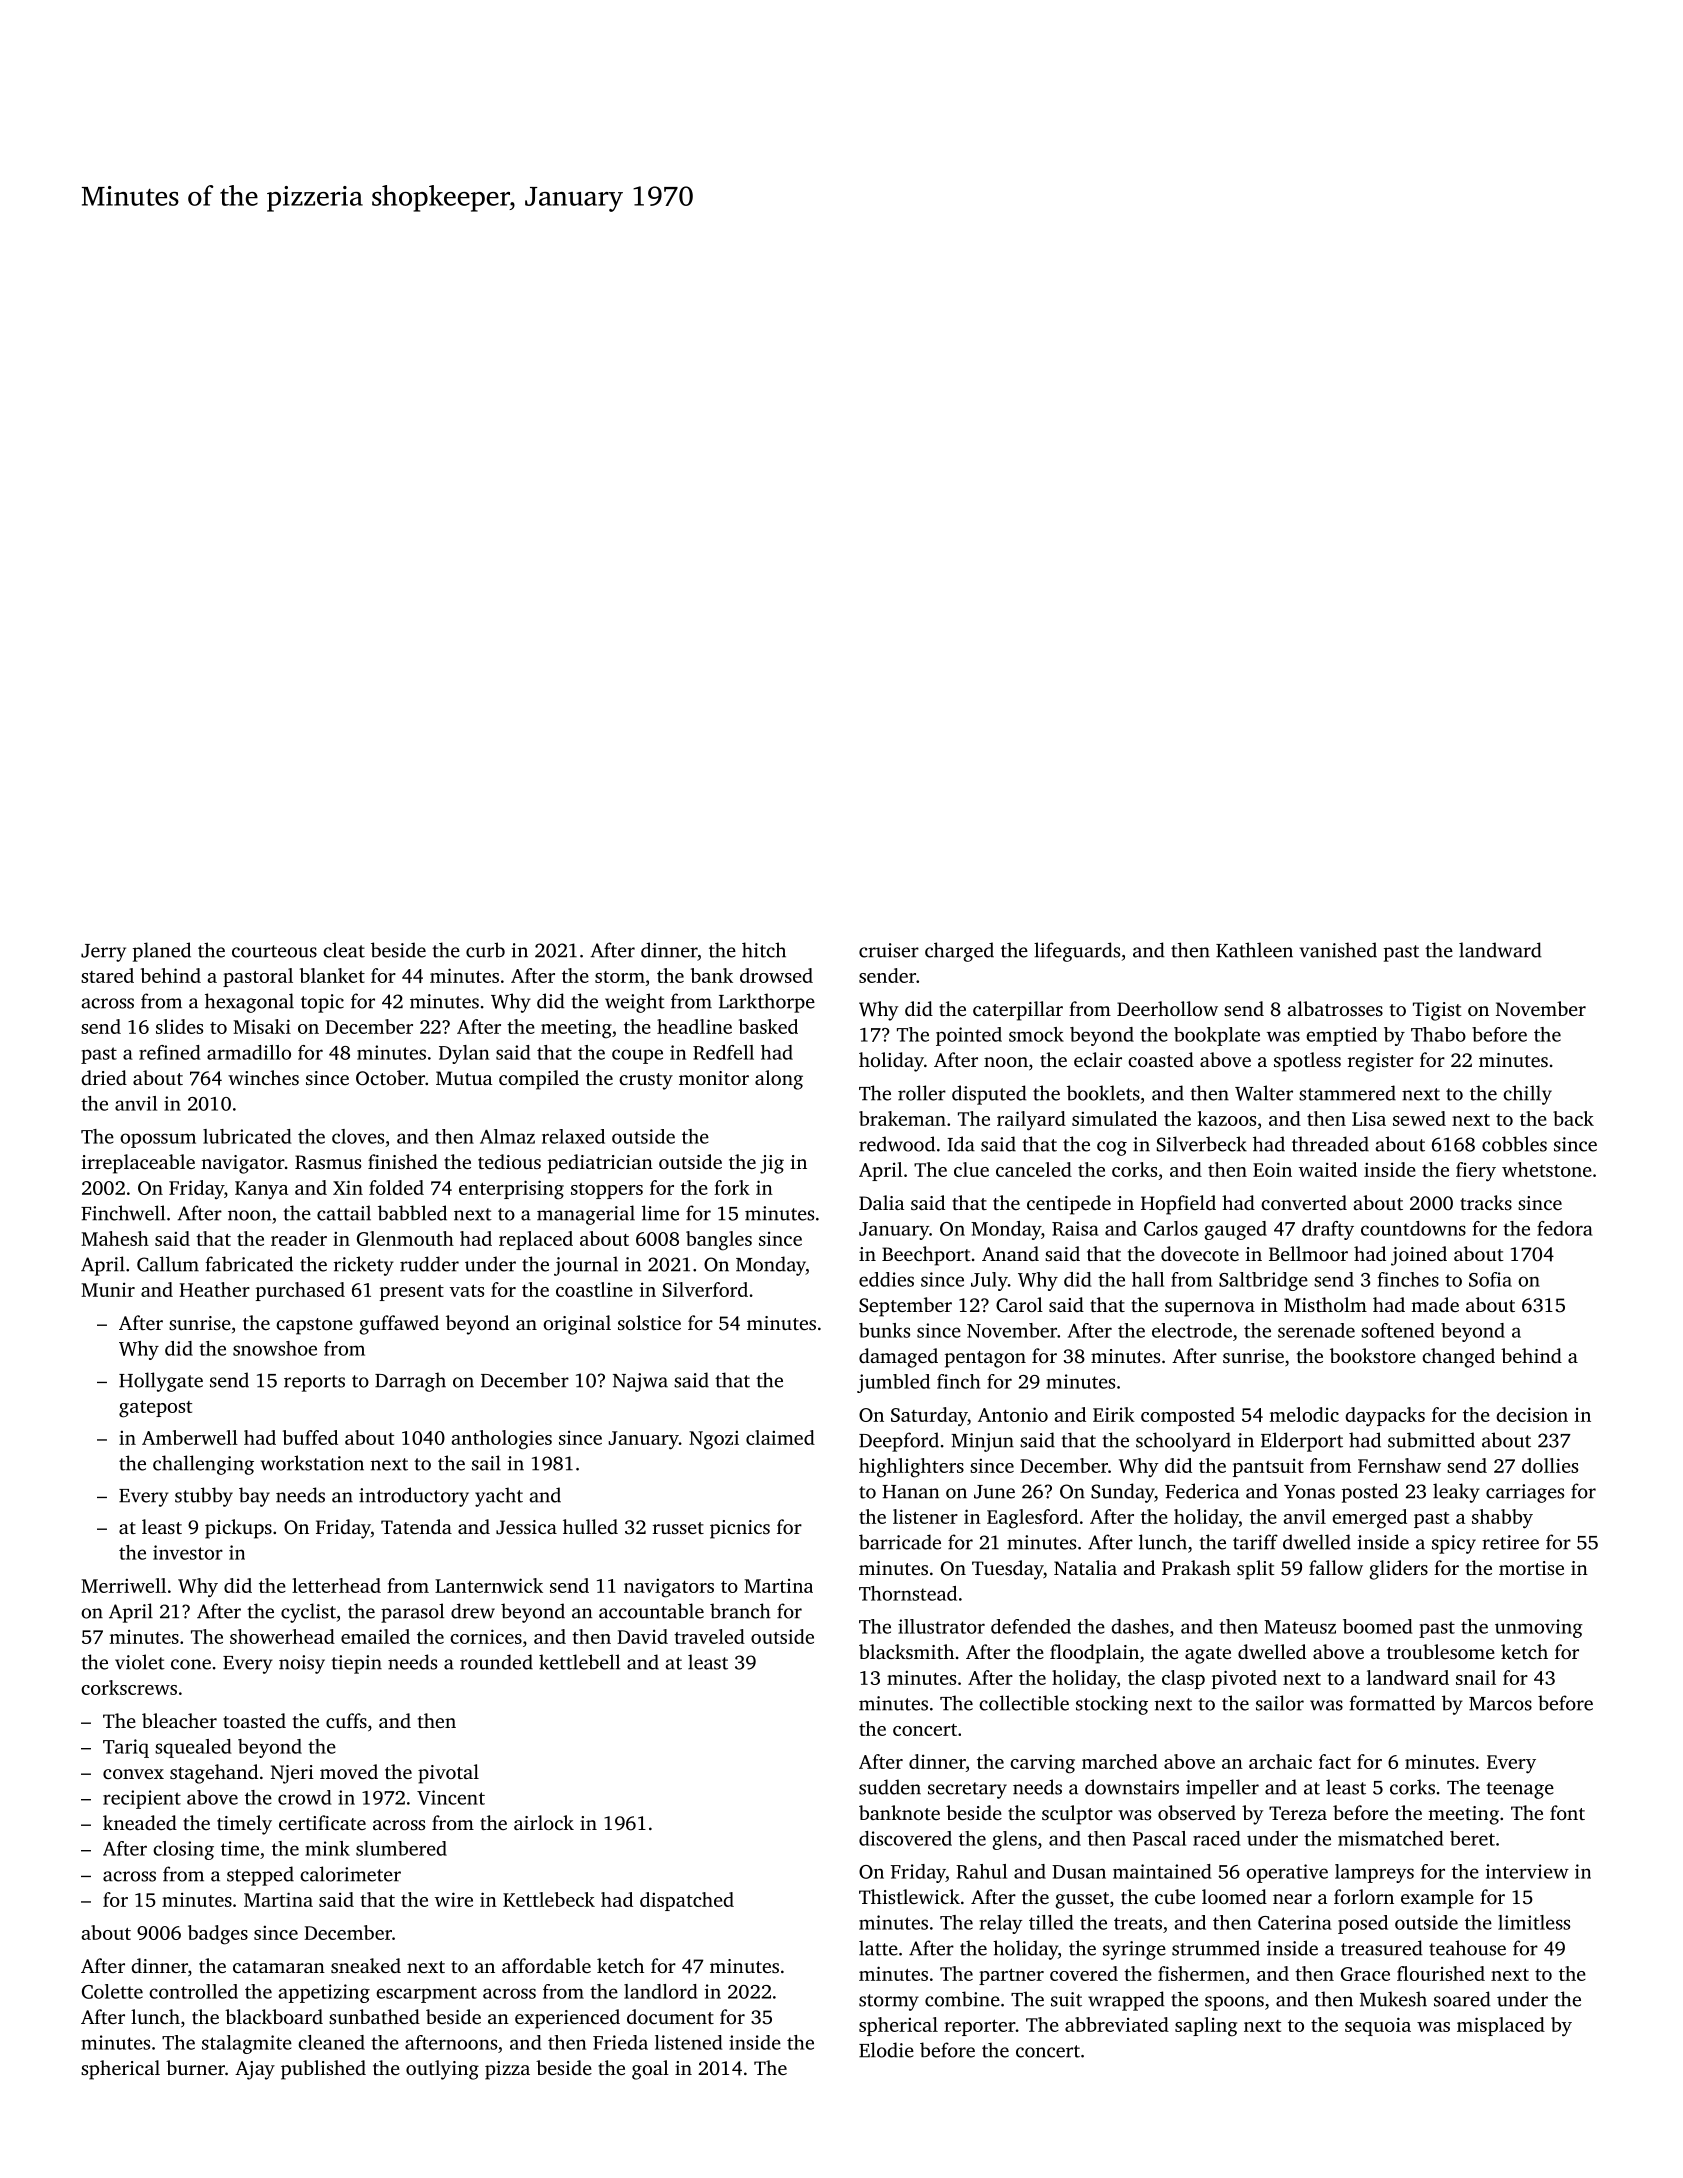 This screenshot has height=2178, width=1683. Describe the element at coordinates (764, 950) in the screenshot. I see `hitch` at that location.
